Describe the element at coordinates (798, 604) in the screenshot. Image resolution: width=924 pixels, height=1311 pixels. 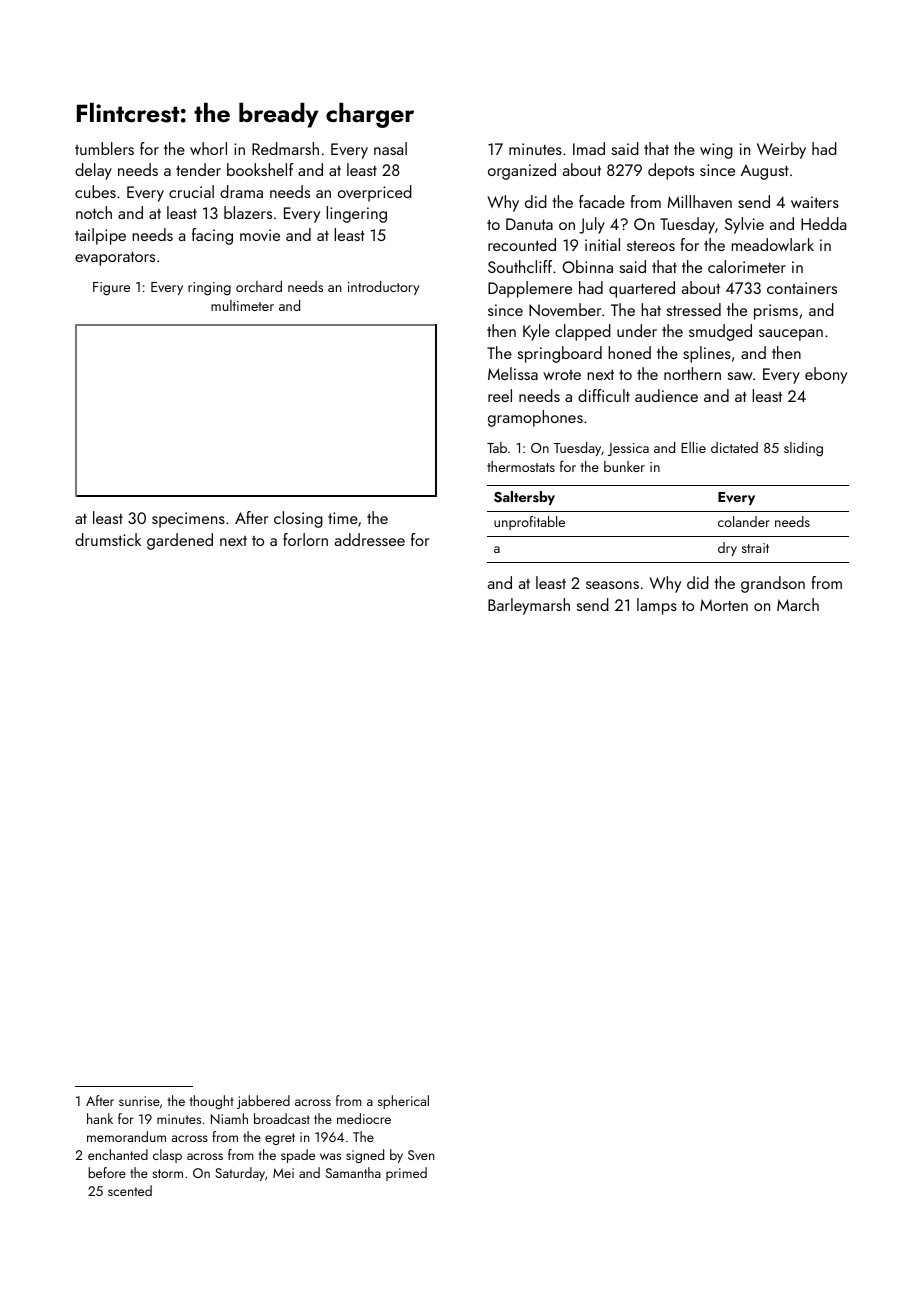
I see `March` at that location.
